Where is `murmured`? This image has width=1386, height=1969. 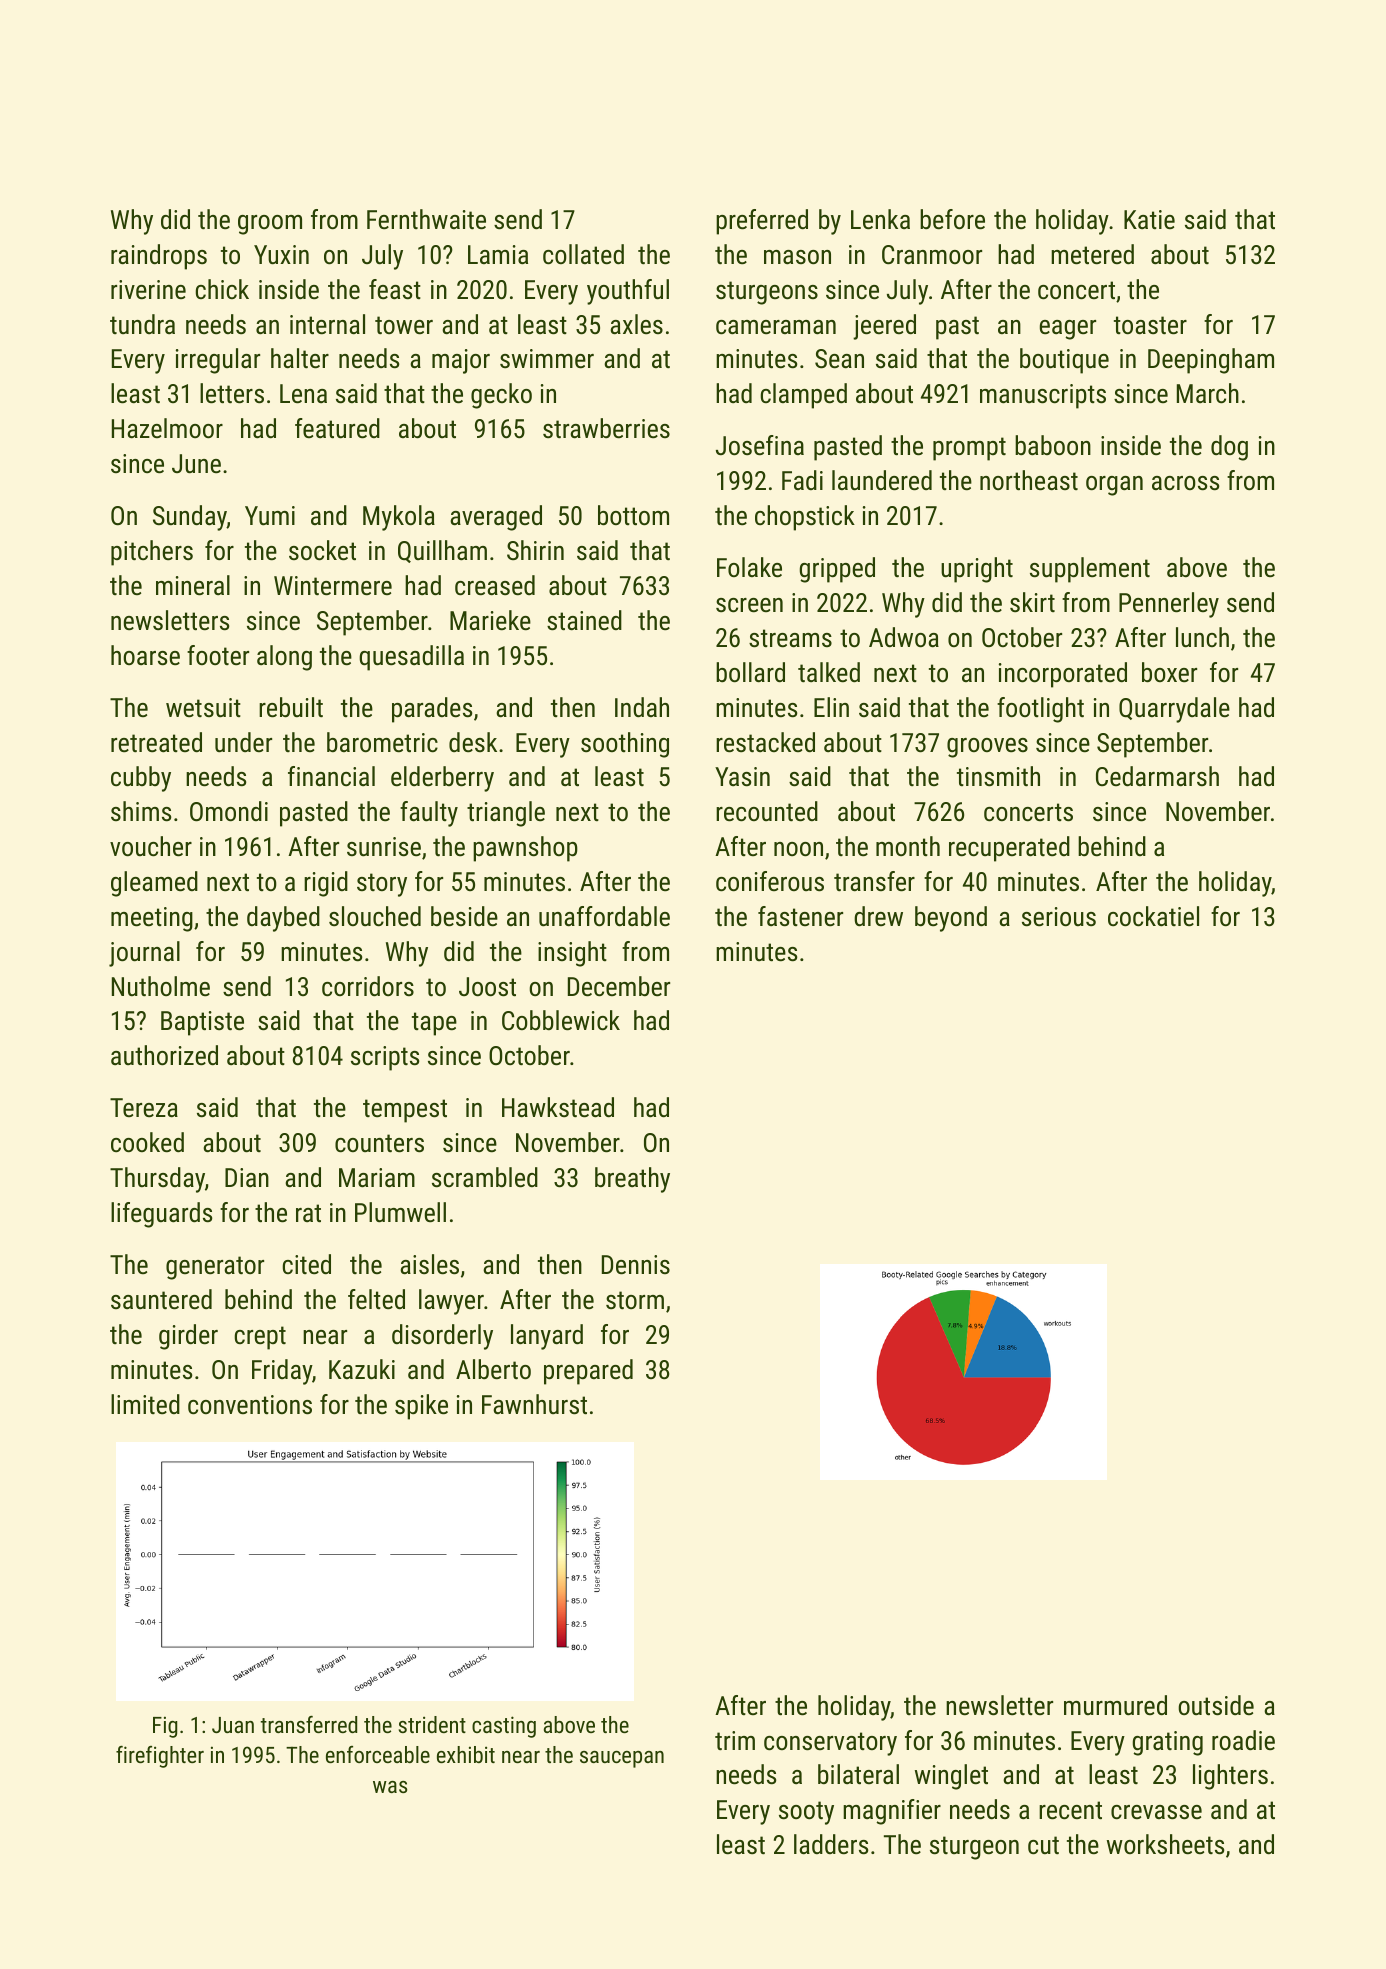
murmured is located at coordinates (1115, 1705).
